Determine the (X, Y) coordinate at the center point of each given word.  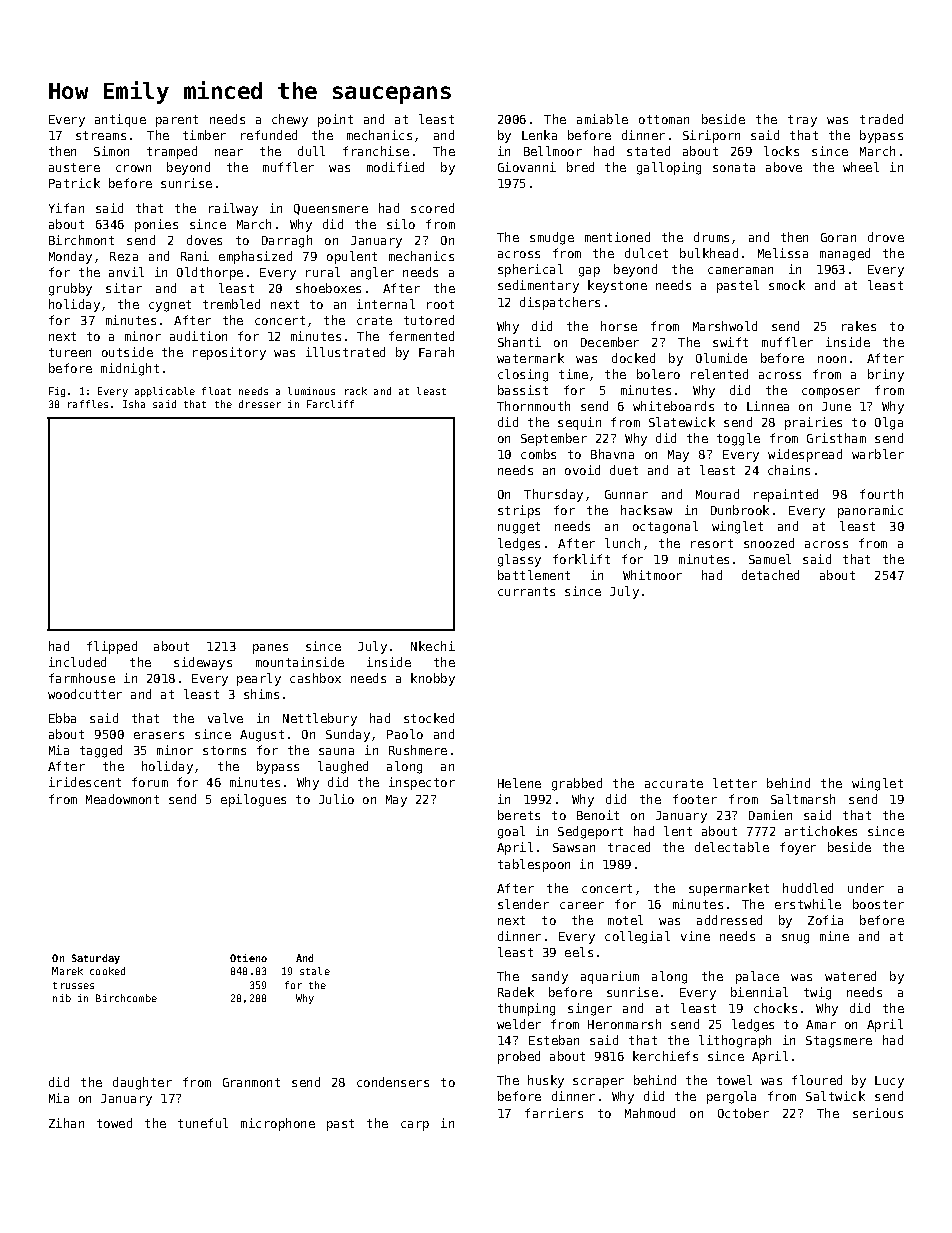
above (784, 167)
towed (114, 1123)
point (335, 120)
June (836, 406)
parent (177, 121)
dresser (260, 404)
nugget (519, 528)
